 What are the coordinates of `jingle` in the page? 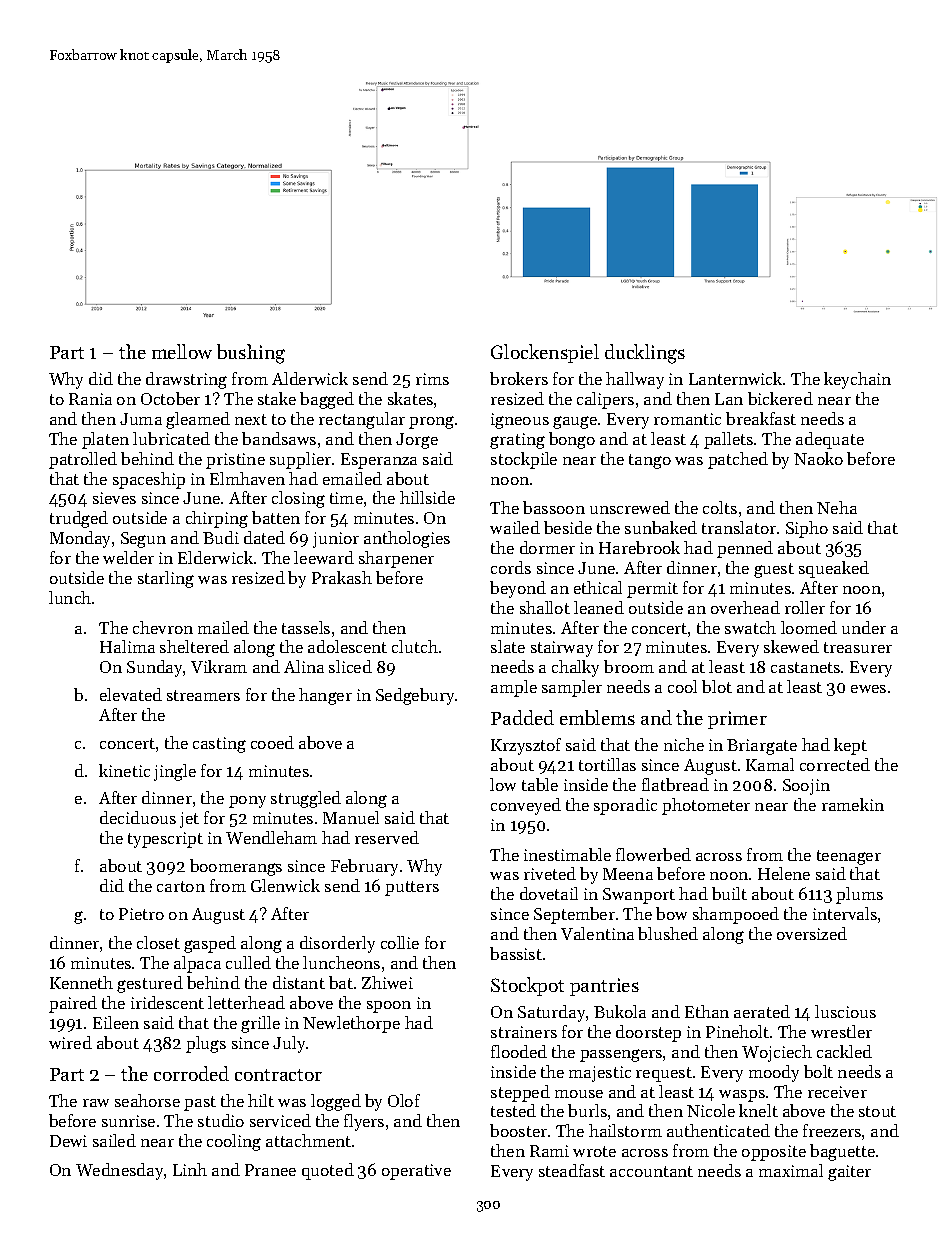 It's located at (175, 772).
